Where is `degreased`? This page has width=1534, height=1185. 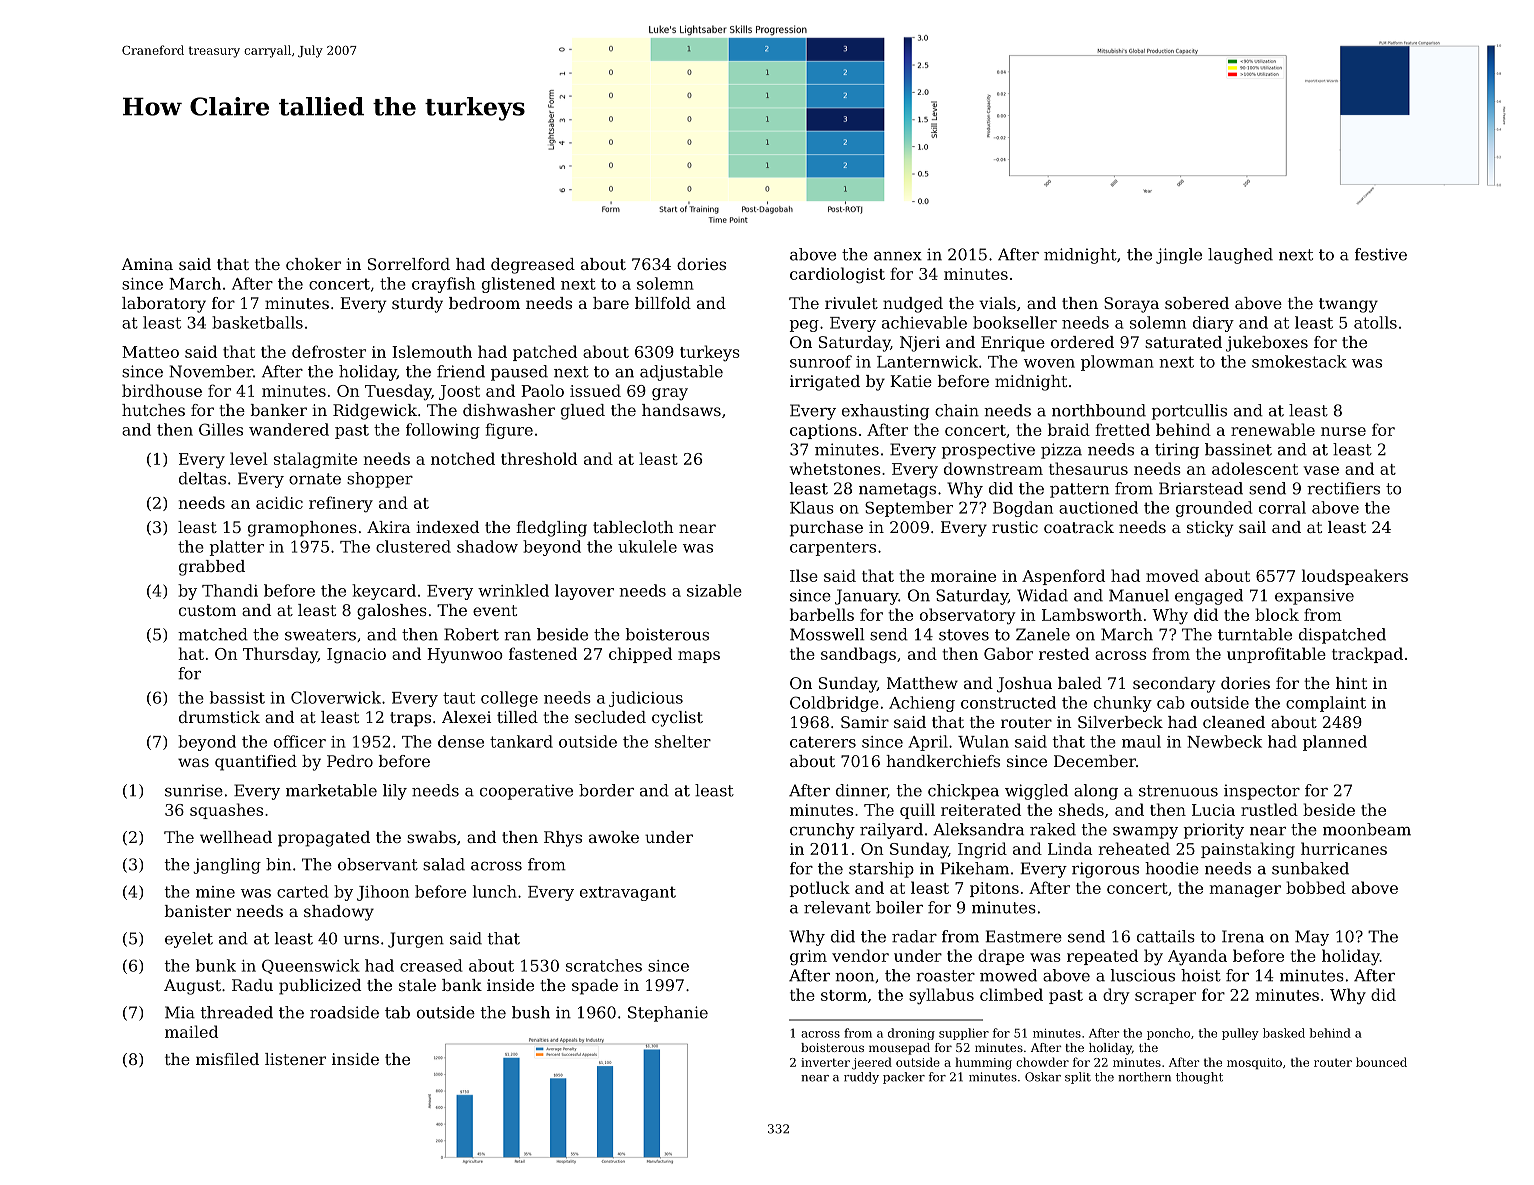 degreased is located at coordinates (533, 266).
